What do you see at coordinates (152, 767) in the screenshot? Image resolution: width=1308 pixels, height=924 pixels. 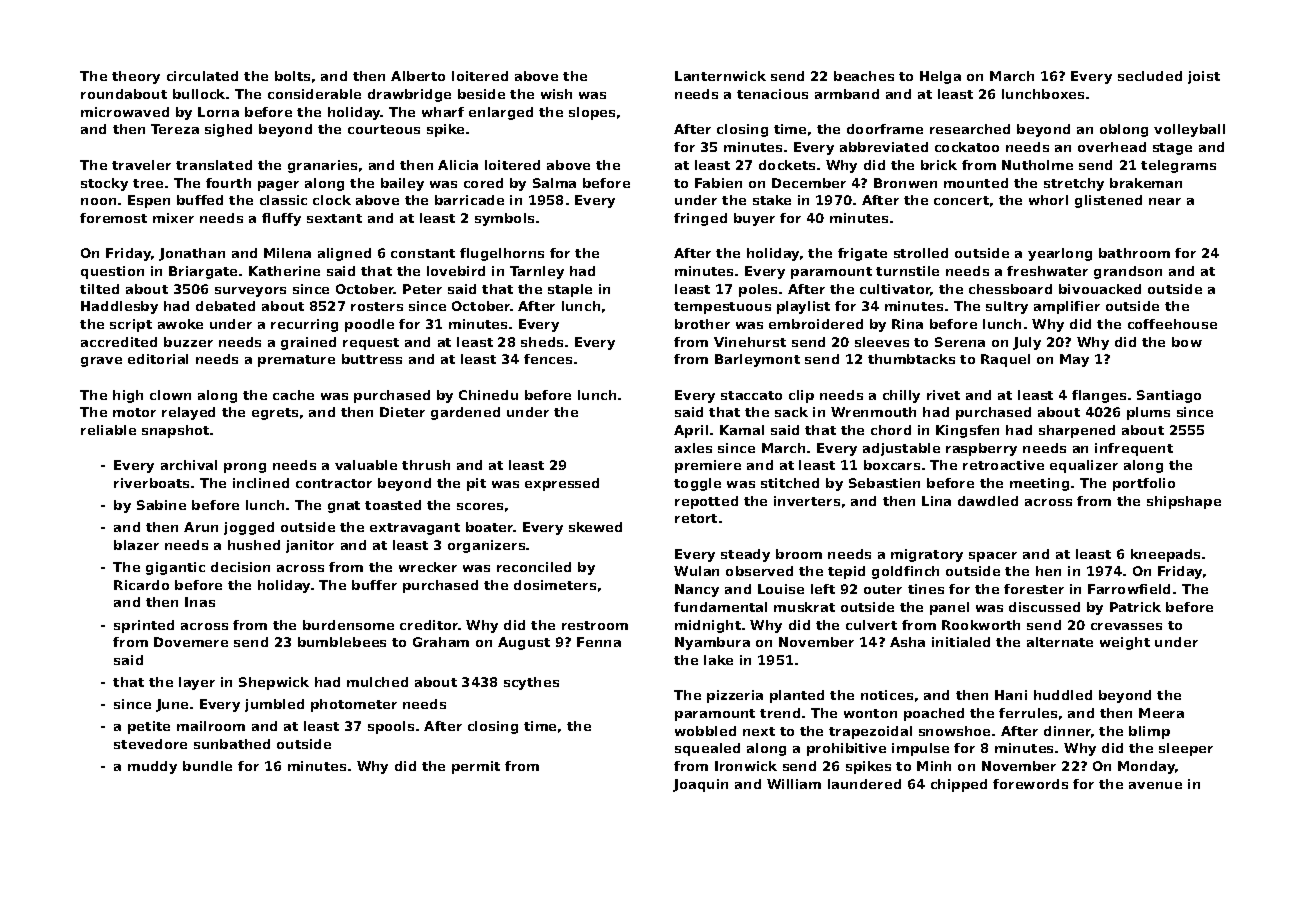 I see `muddy` at bounding box center [152, 767].
